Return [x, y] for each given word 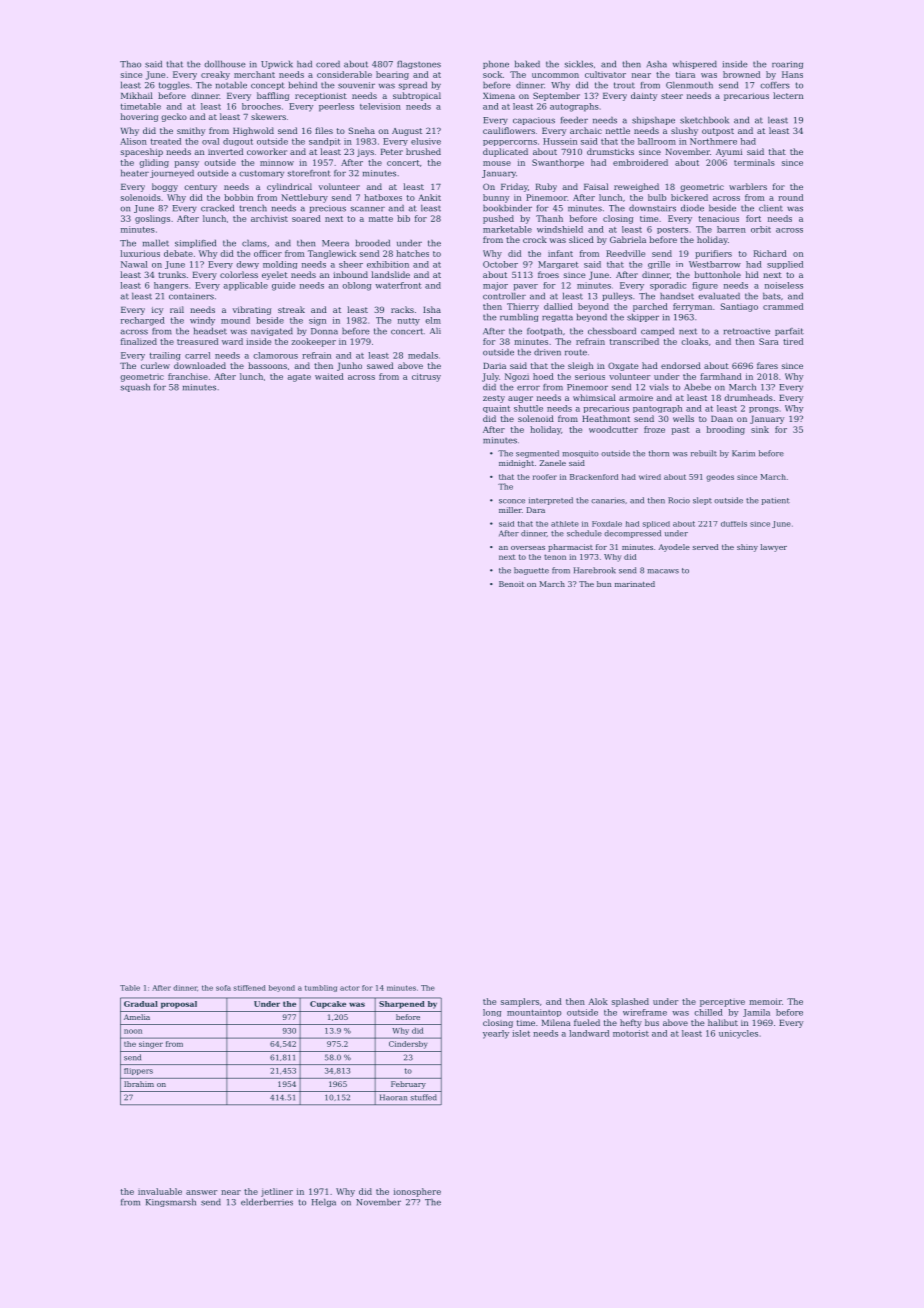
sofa [223, 988]
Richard [770, 253]
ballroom [657, 141]
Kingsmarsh [171, 1202]
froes [548, 274]
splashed [630, 1002]
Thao [130, 64]
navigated [272, 331]
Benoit [511, 584]
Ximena [499, 96]
